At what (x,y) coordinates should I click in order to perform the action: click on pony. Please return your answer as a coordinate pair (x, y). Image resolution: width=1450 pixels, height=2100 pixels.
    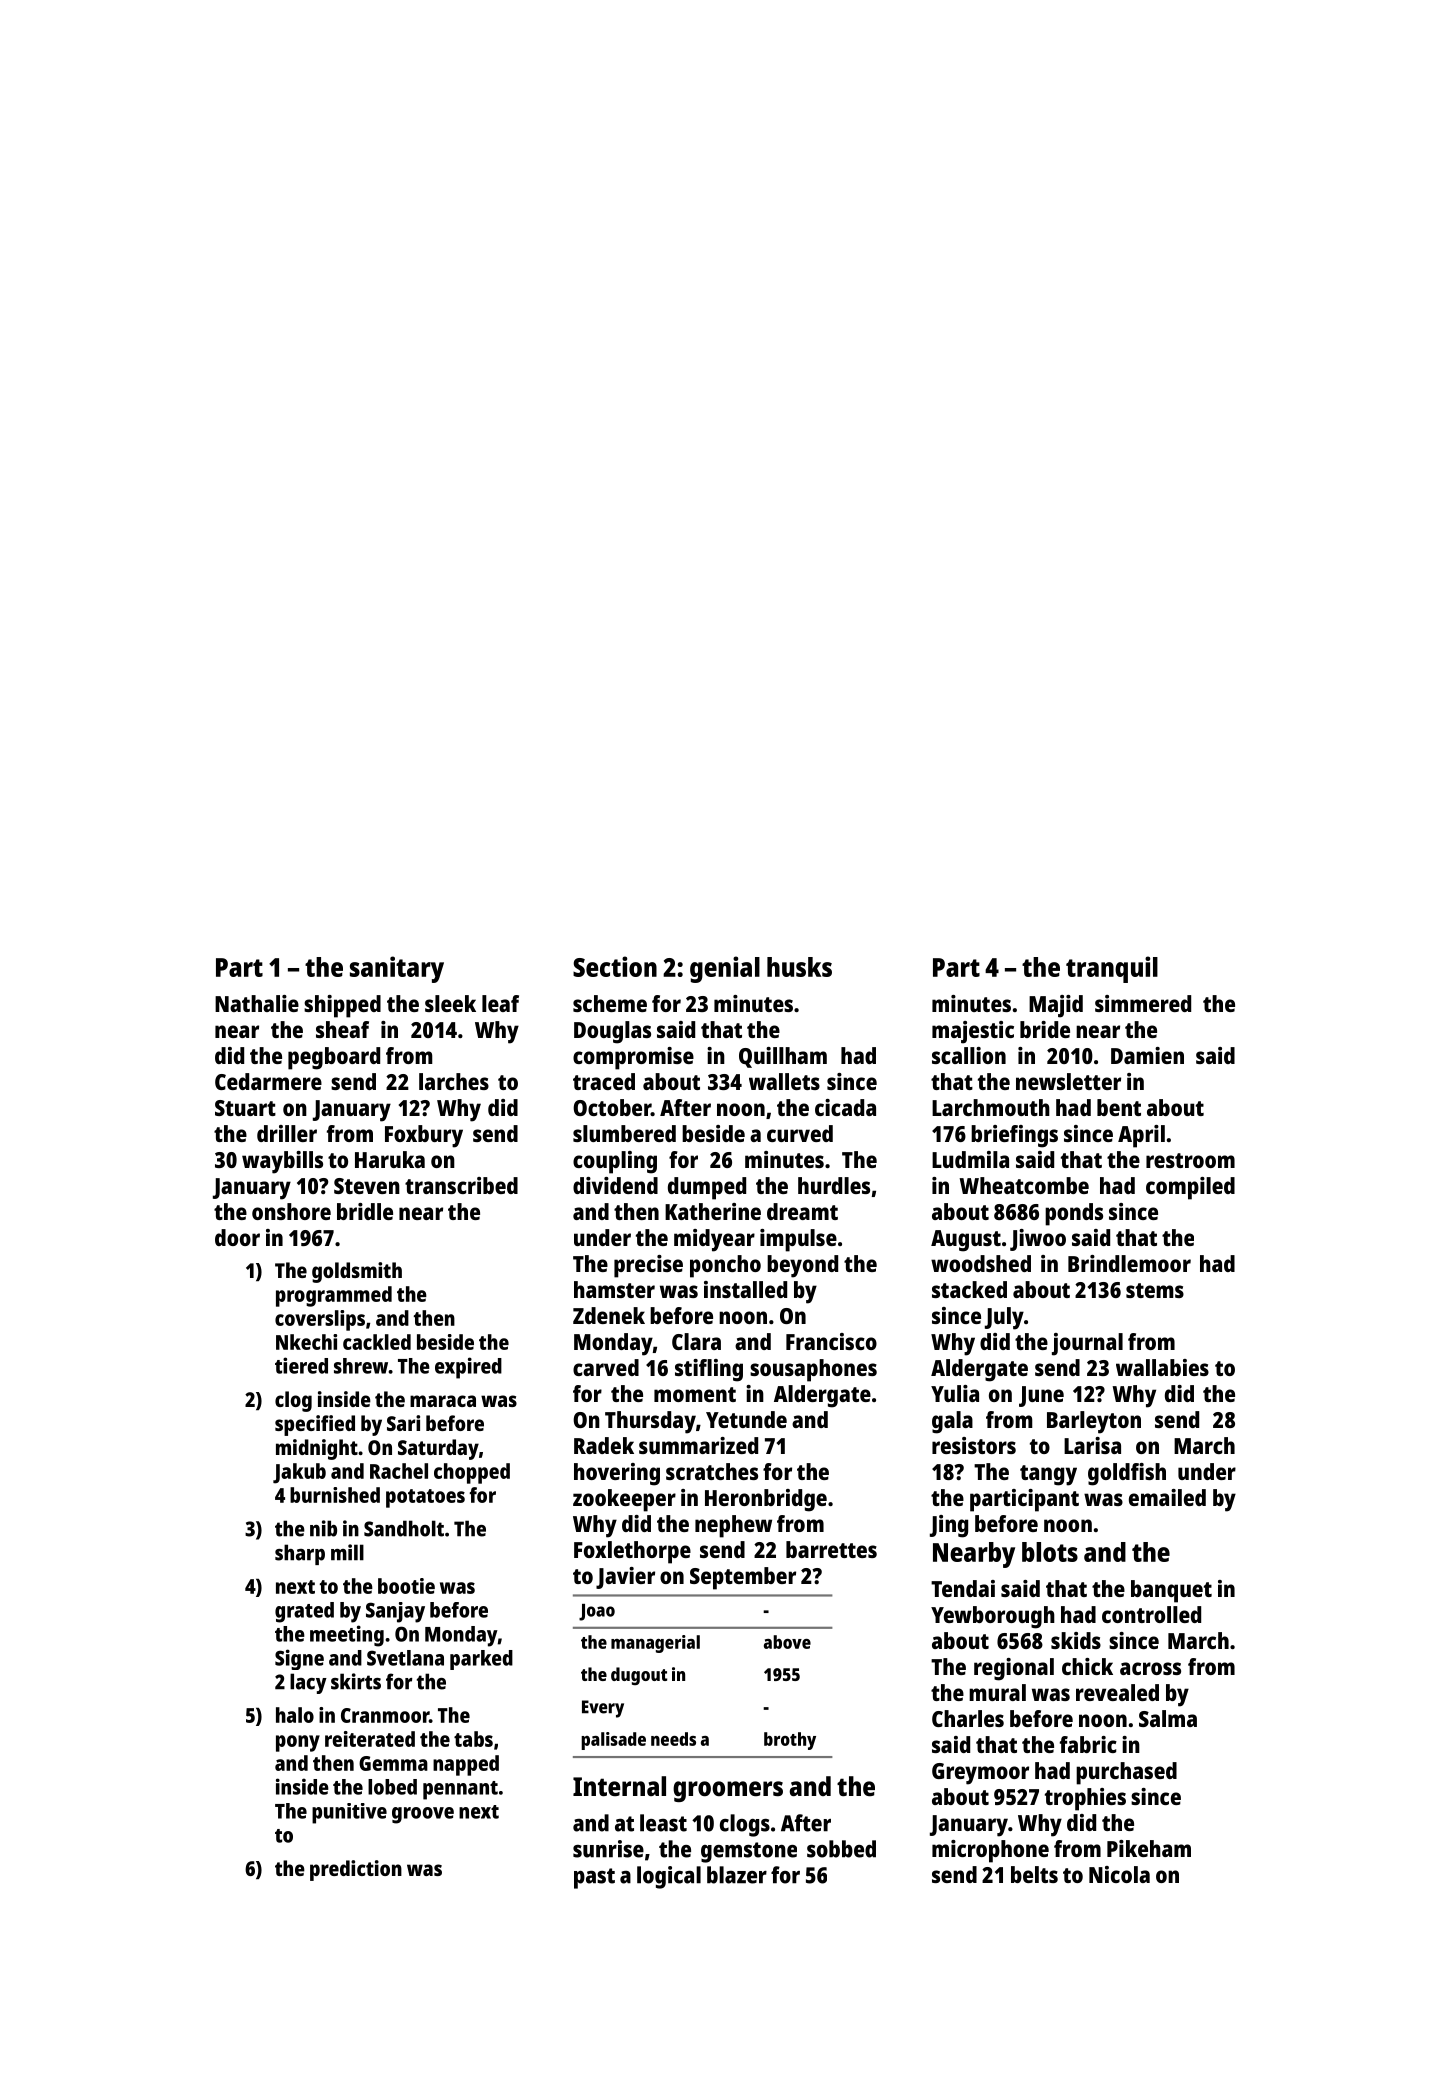
    Looking at the image, I should click on (298, 1743).
